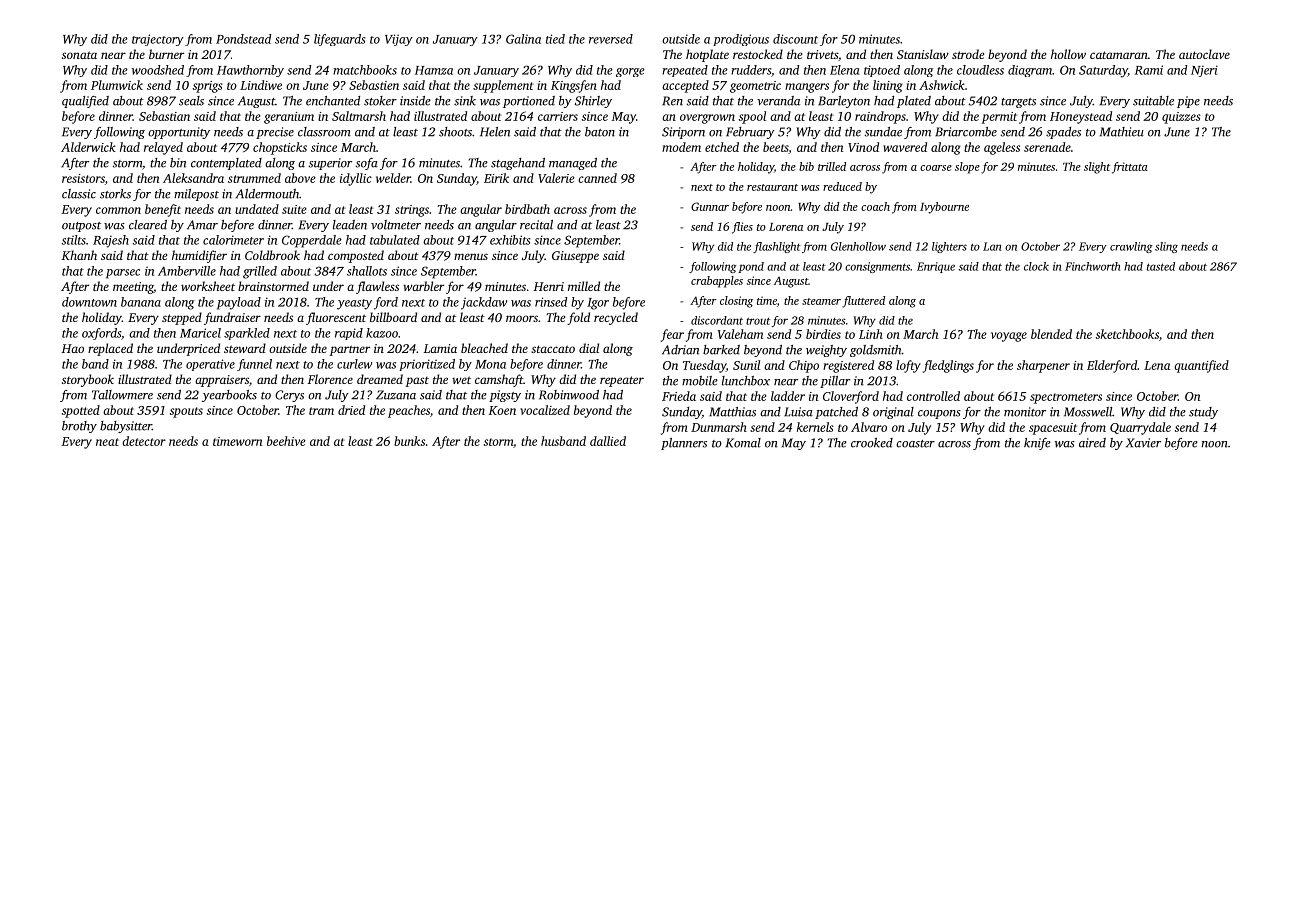  Describe the element at coordinates (471, 256) in the document. I see `menus` at that location.
